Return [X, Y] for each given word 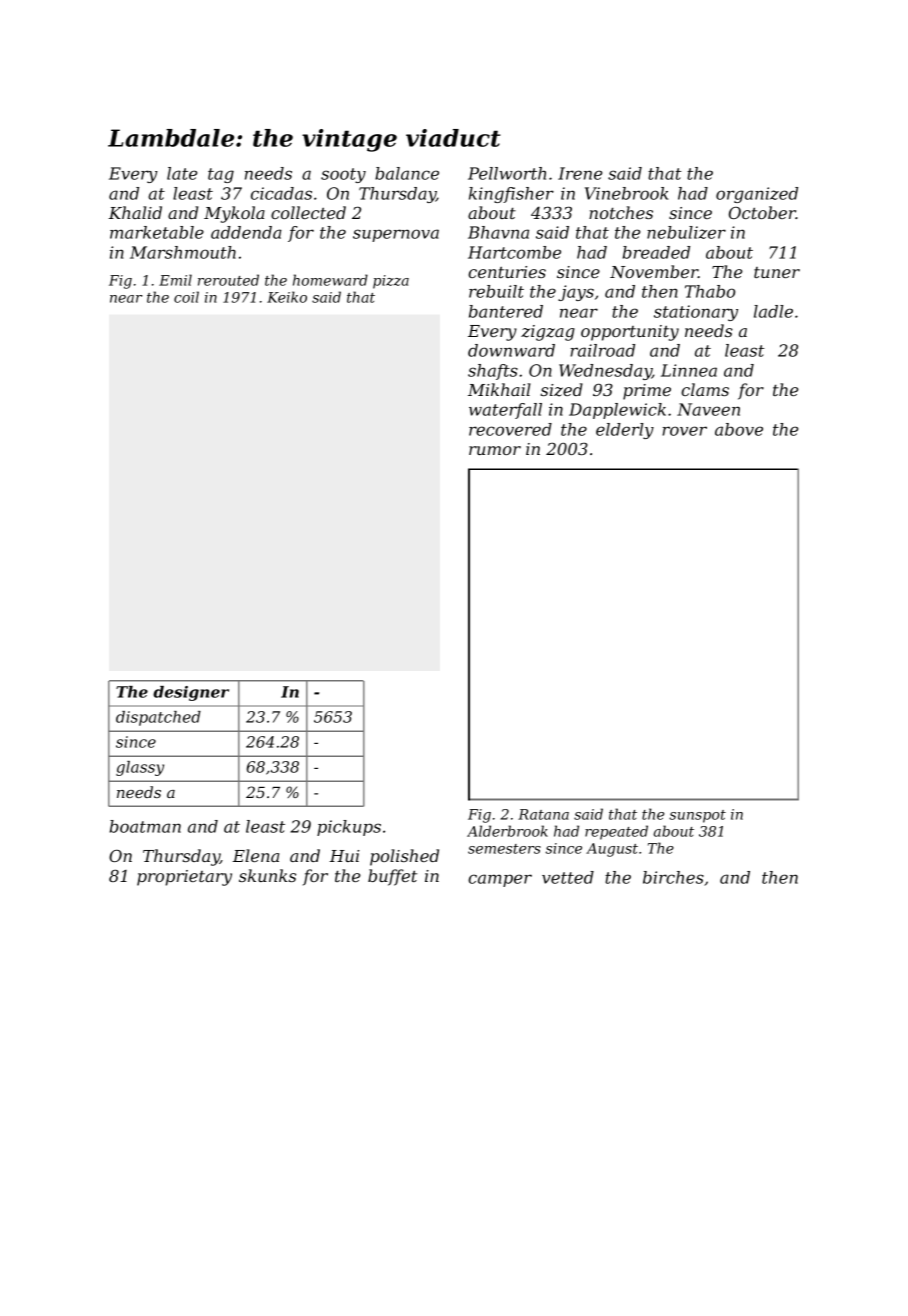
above [739, 429]
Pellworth [507, 173]
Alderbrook [507, 831]
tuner [777, 272]
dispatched [158, 718]
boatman [145, 826]
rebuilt [496, 291]
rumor [495, 450]
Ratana [543, 814]
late [182, 173]
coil [186, 297]
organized [757, 195]
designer [191, 693]
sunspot [697, 816]
